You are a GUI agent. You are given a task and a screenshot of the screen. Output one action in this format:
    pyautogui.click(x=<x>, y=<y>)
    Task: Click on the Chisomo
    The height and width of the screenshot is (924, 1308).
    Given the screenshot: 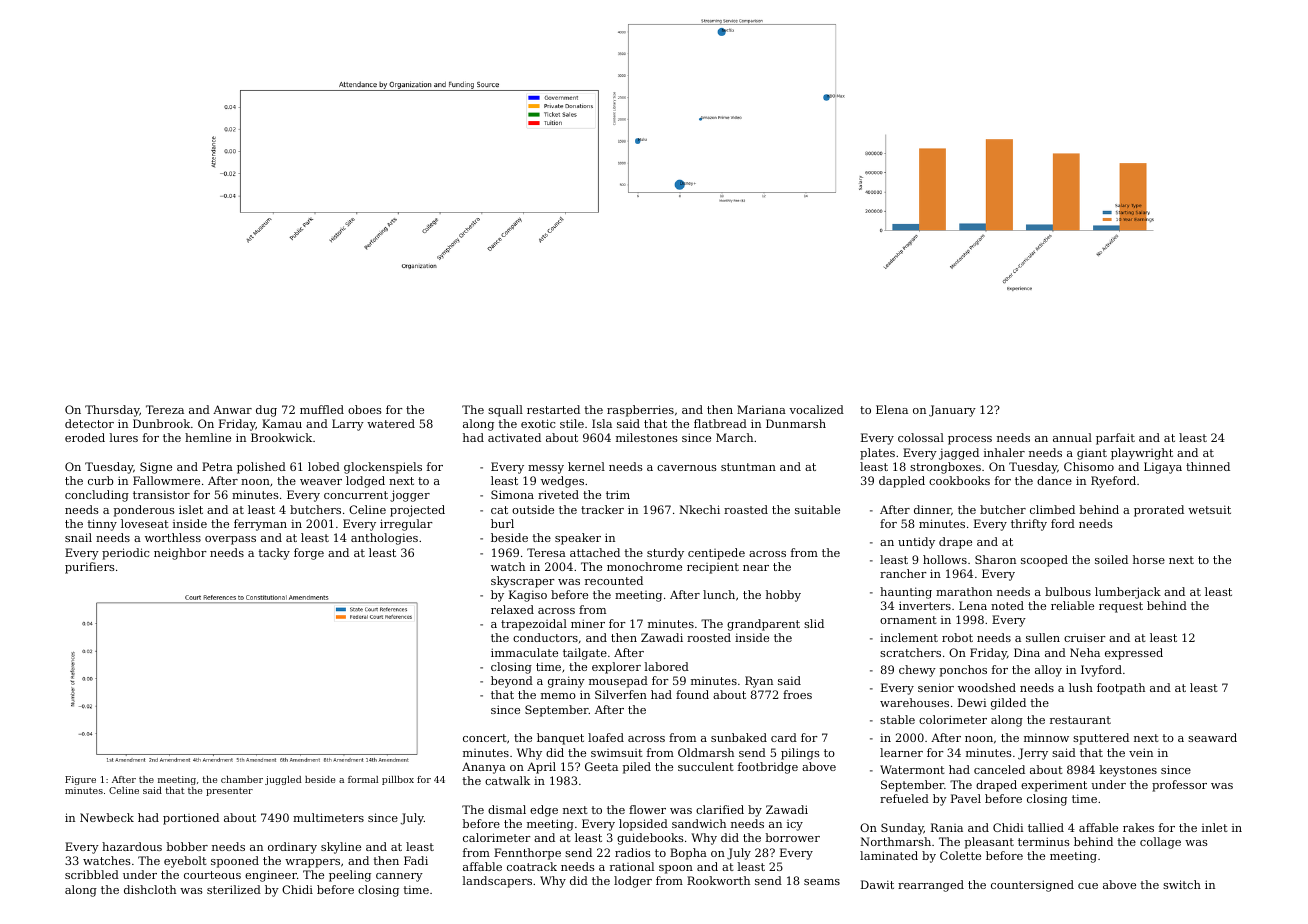 What is the action you would take?
    pyautogui.click(x=1089, y=466)
